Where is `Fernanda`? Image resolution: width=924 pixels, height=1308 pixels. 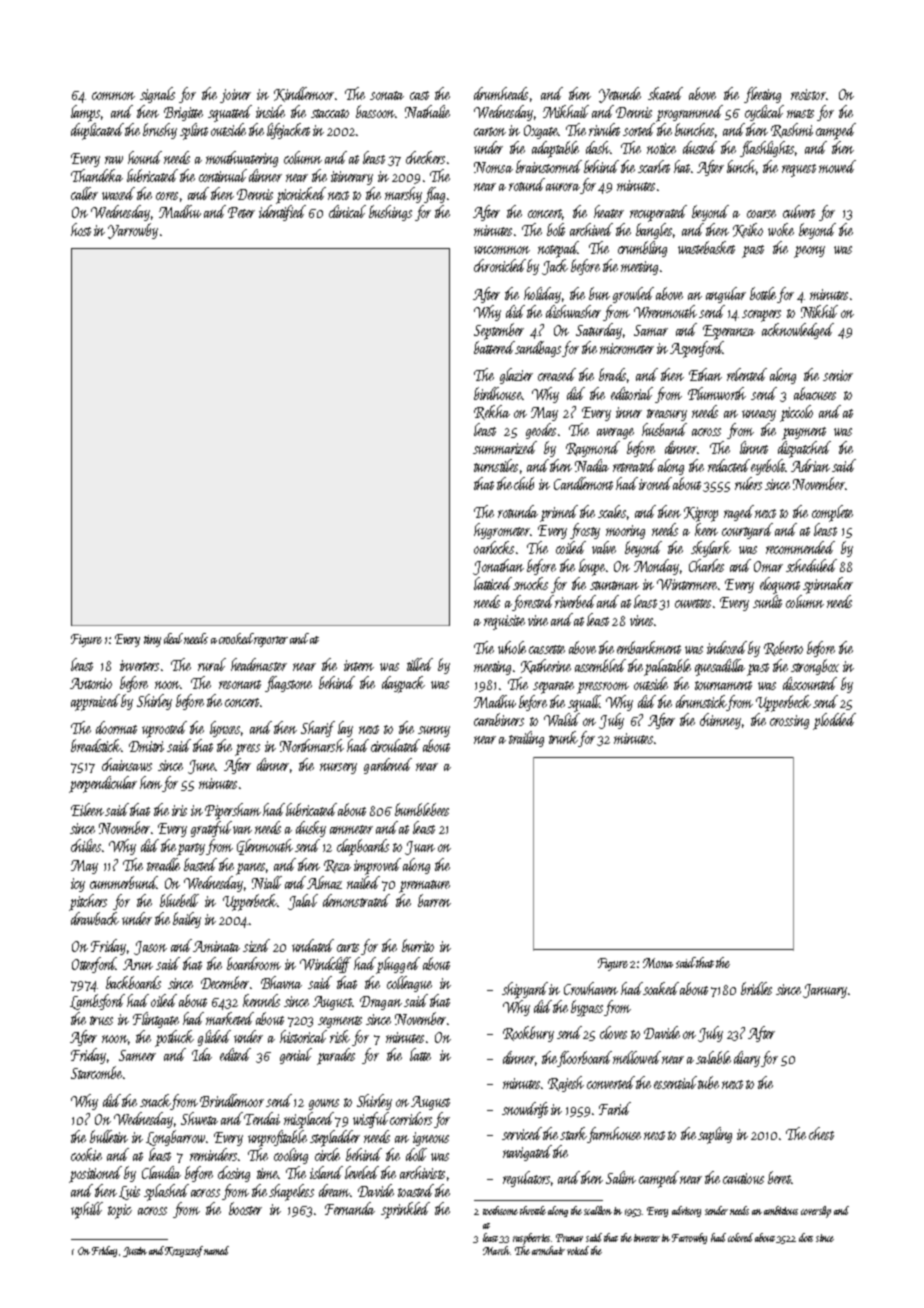
Fernanda is located at coordinates (350, 1208).
